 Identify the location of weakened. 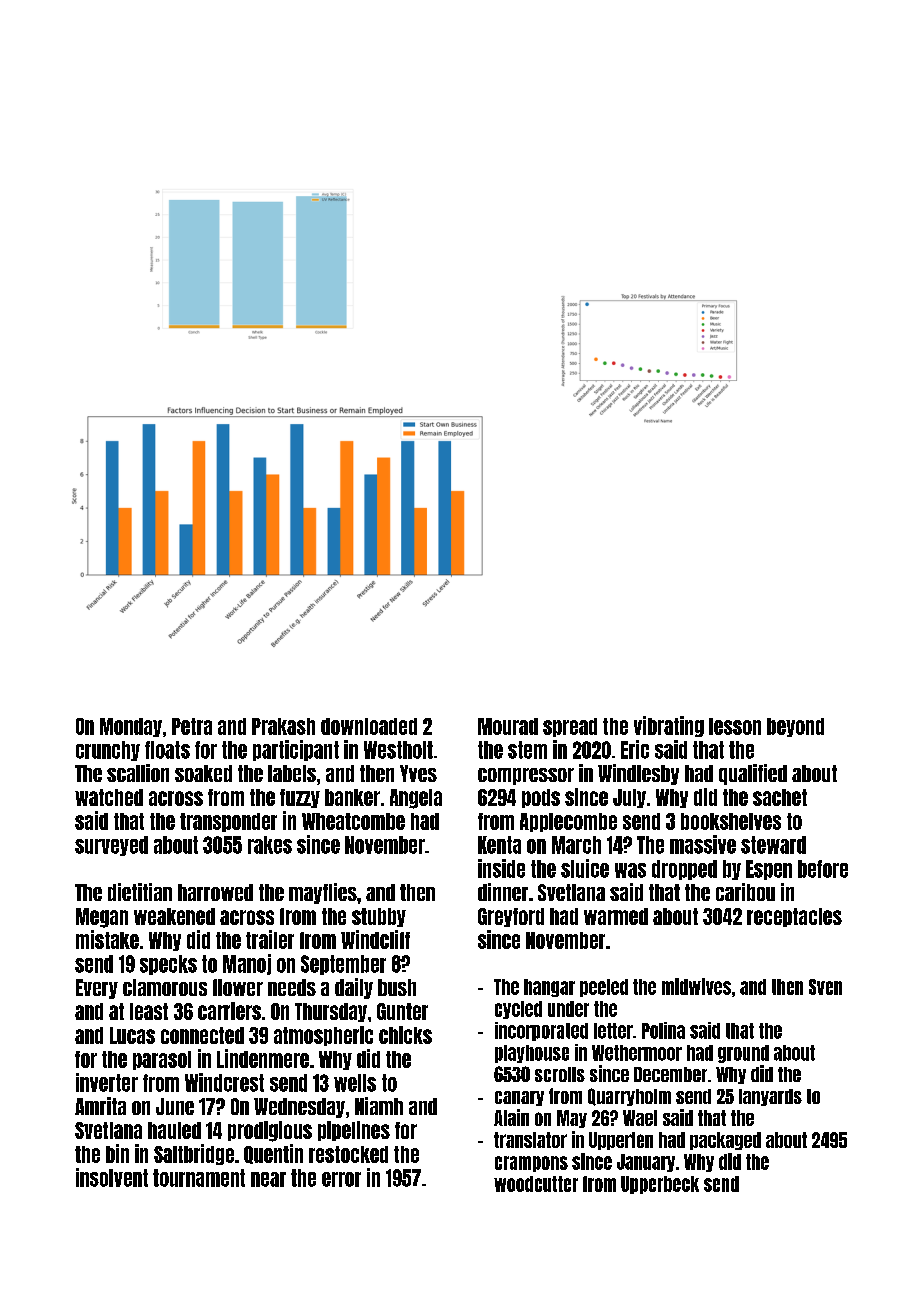
(174, 916).
